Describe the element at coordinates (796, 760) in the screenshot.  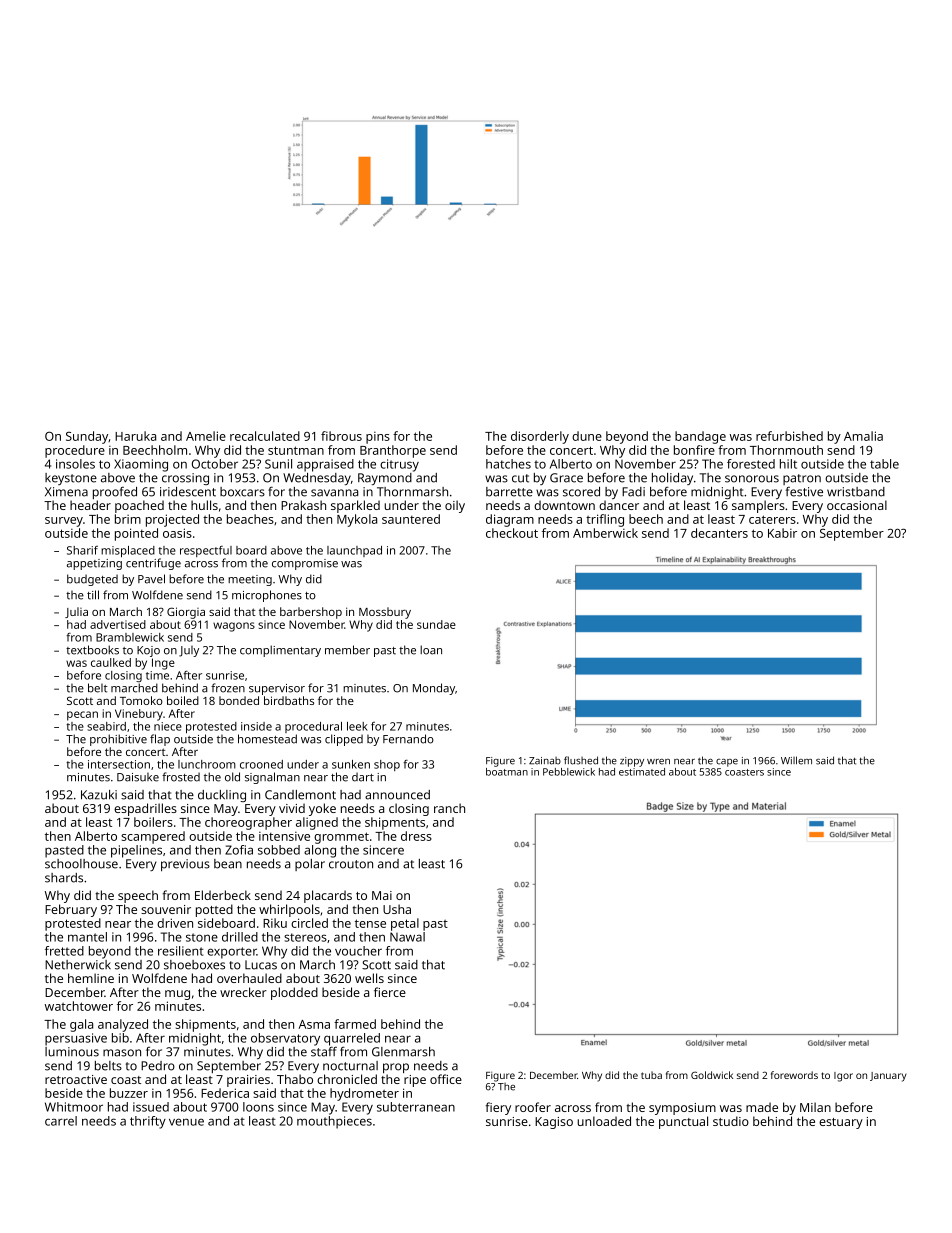
I see `Willem` at that location.
